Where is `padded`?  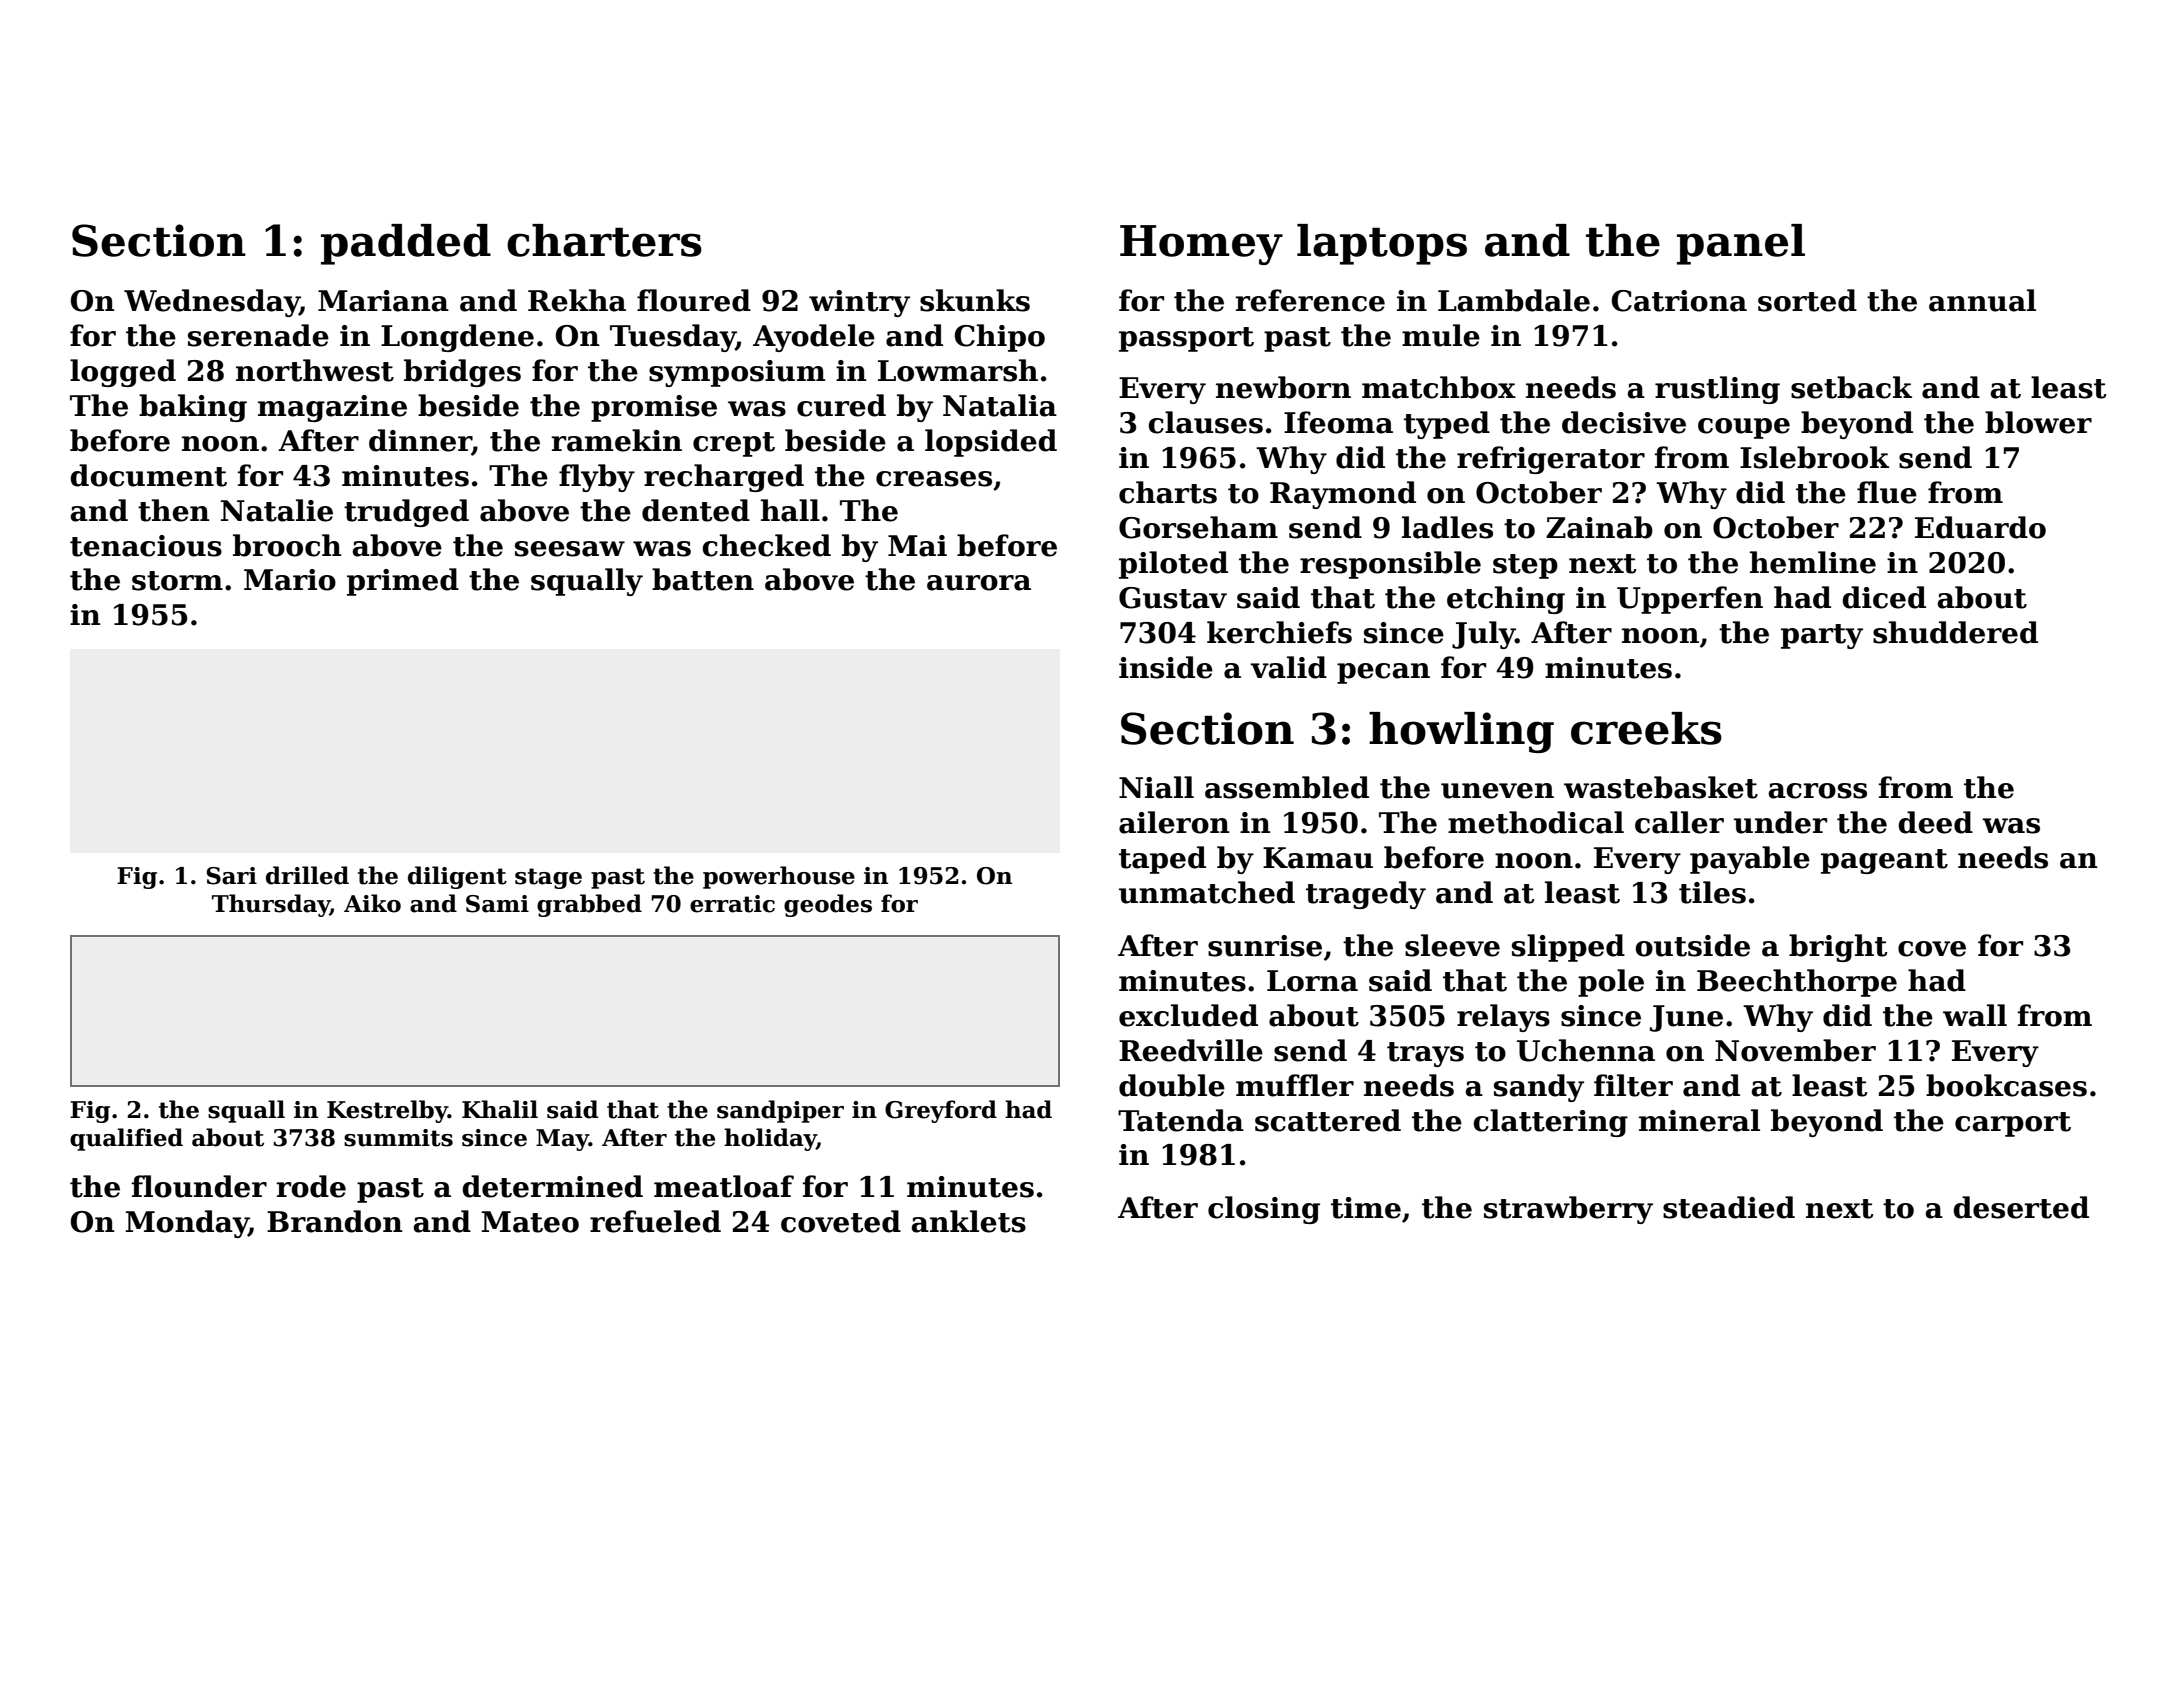 padded is located at coordinates (406, 244).
